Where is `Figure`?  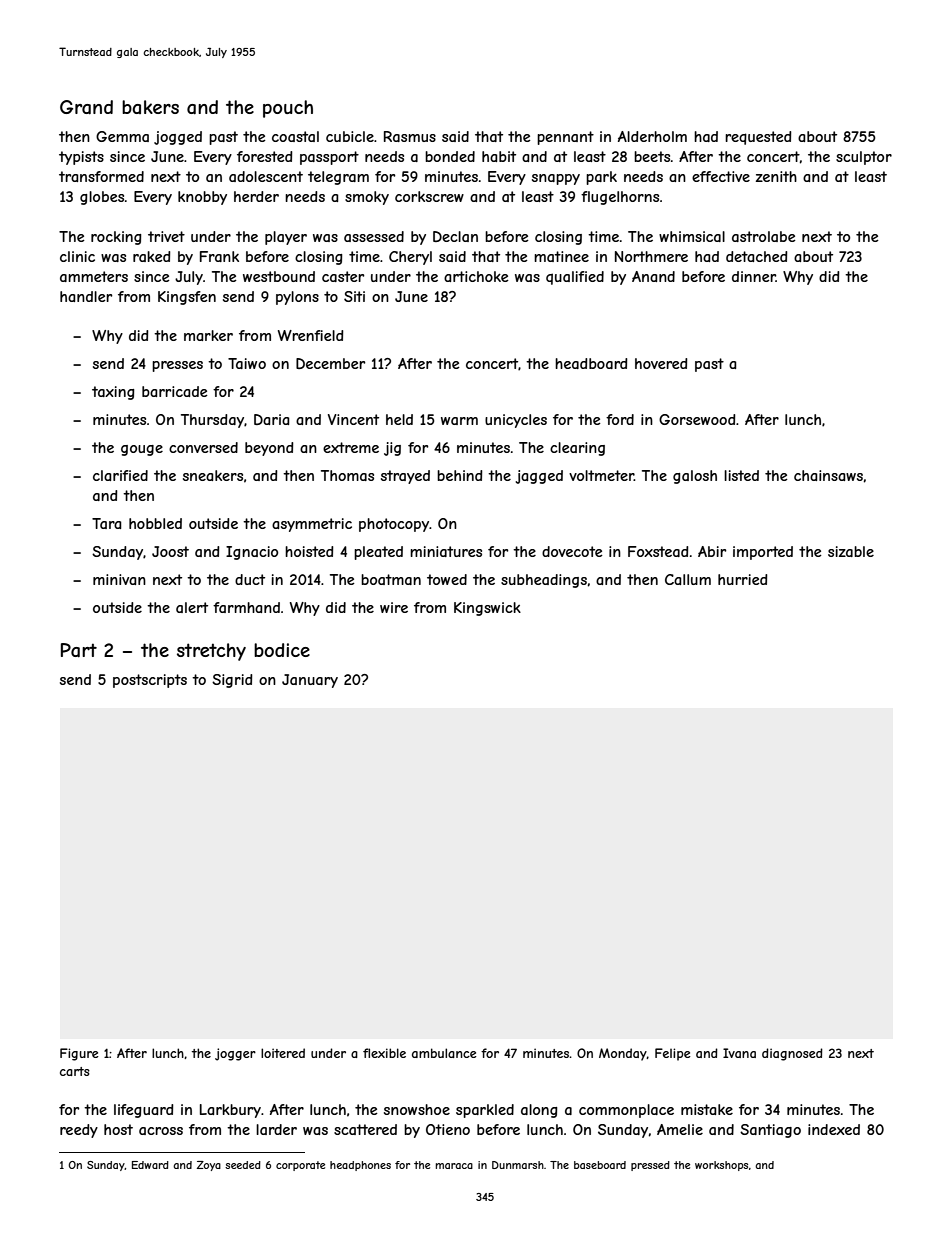
Figure is located at coordinates (79, 1054).
